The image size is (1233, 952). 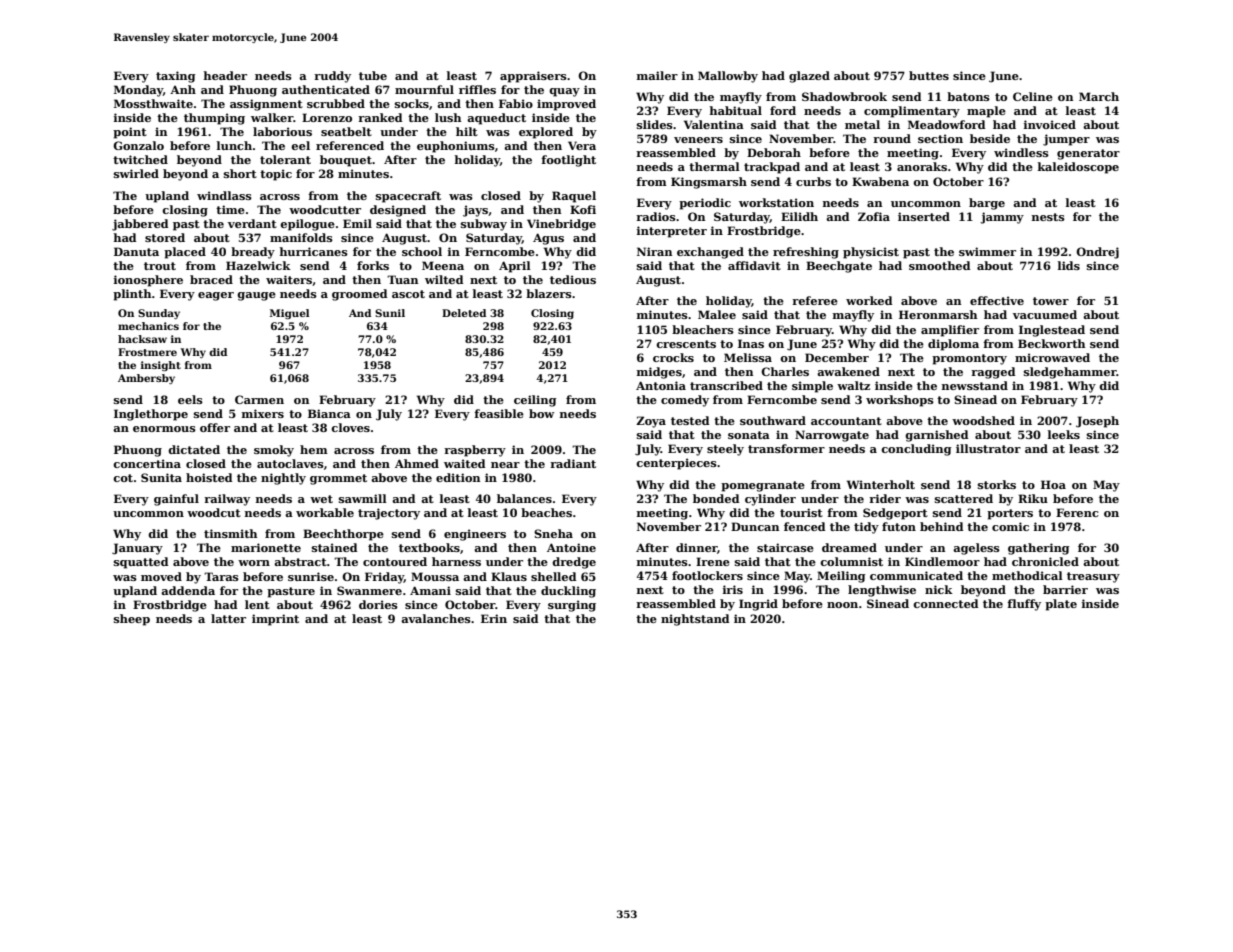 What do you see at coordinates (1097, 253) in the page?
I see `Ondrej` at bounding box center [1097, 253].
